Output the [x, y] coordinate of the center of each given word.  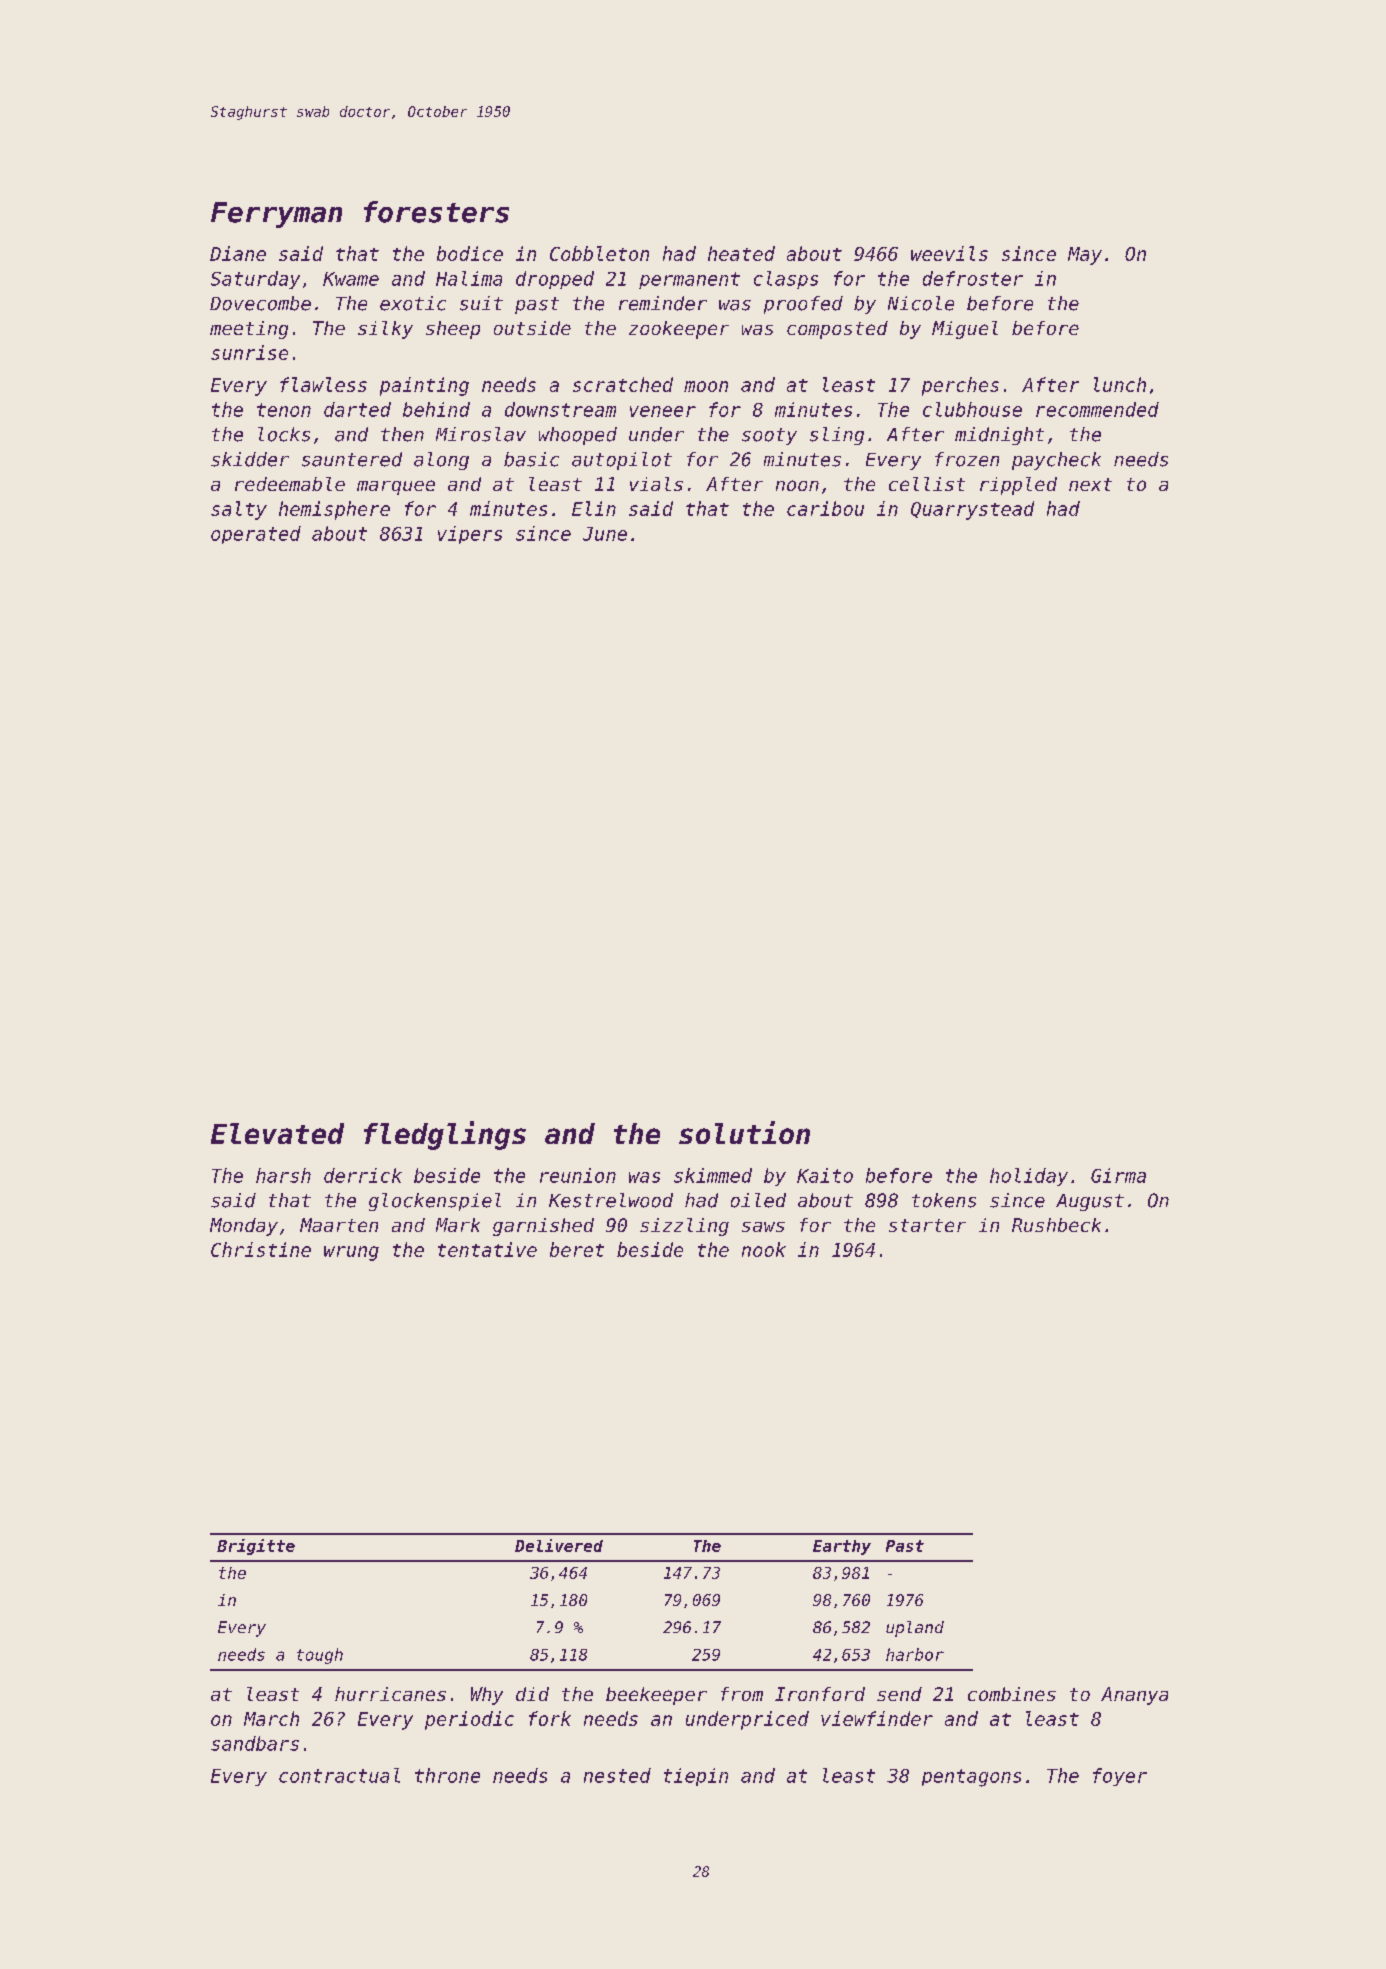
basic [531, 459]
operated [256, 535]
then [402, 434]
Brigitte [256, 1547]
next [1090, 484]
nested [617, 1775]
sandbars [255, 1743]
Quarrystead [972, 510]
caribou [825, 508]
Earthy [842, 1547]
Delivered [559, 1545]
